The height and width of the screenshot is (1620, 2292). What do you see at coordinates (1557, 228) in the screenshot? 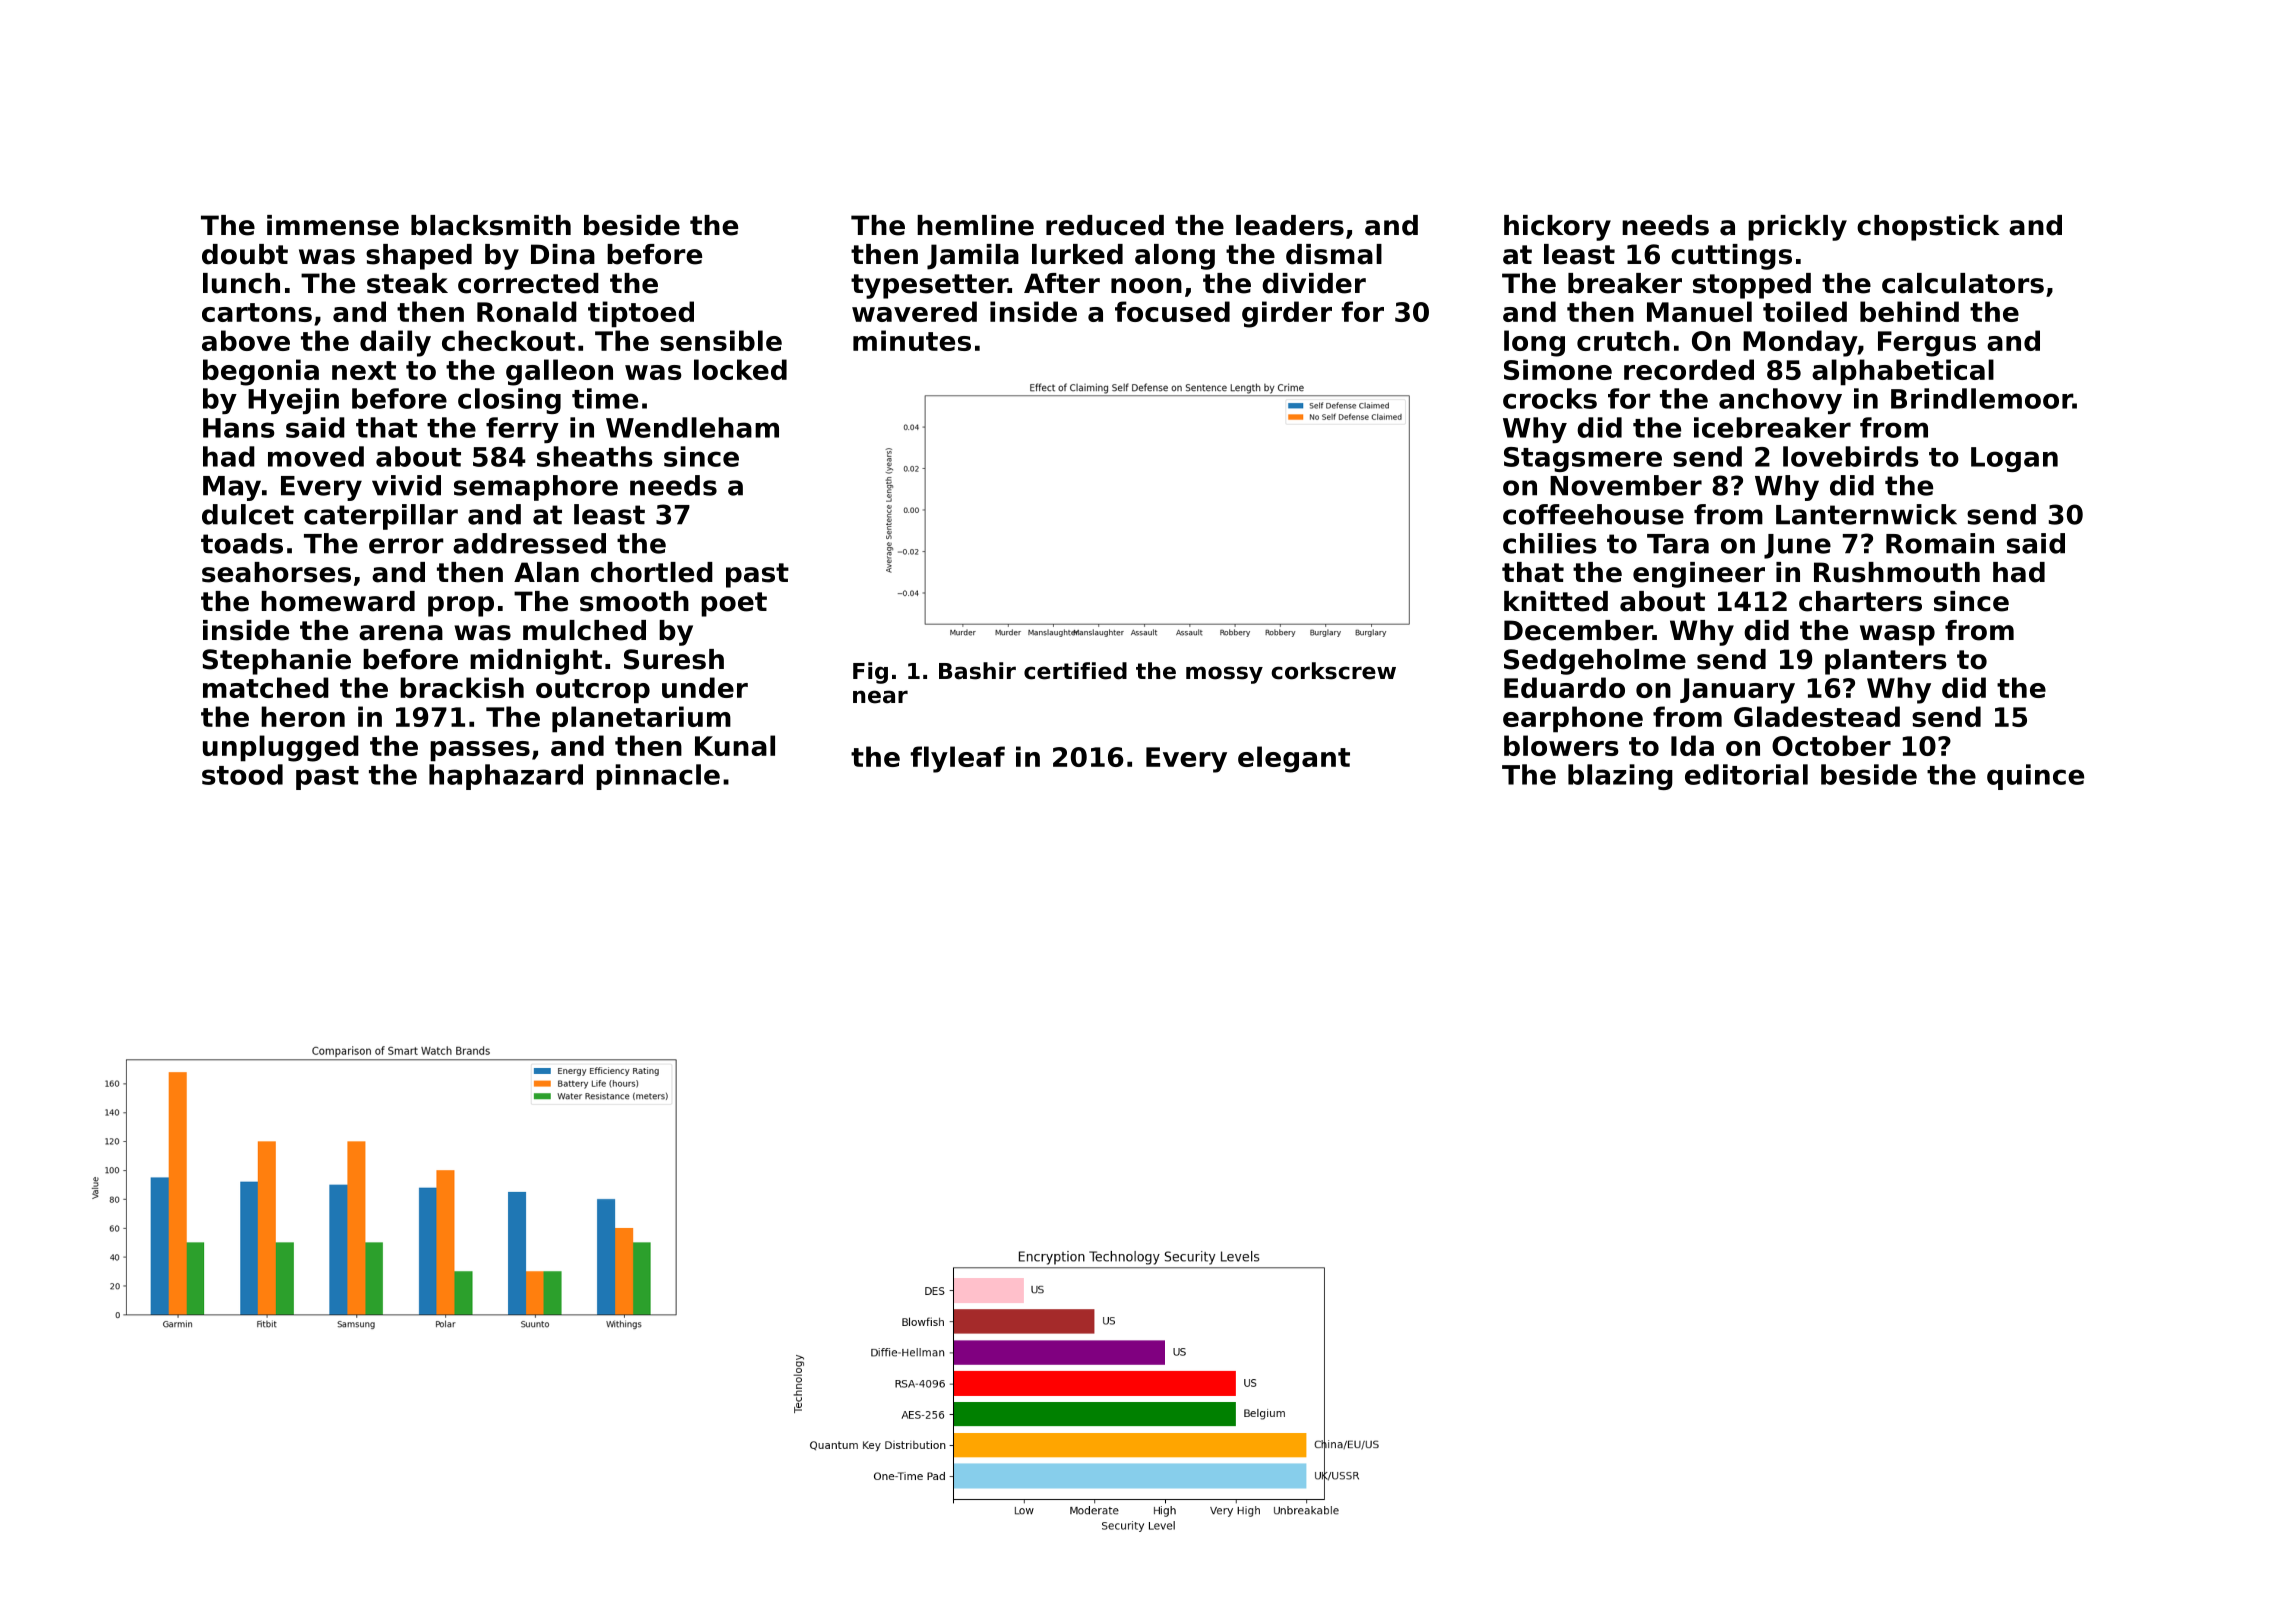
I see `hickory` at bounding box center [1557, 228].
